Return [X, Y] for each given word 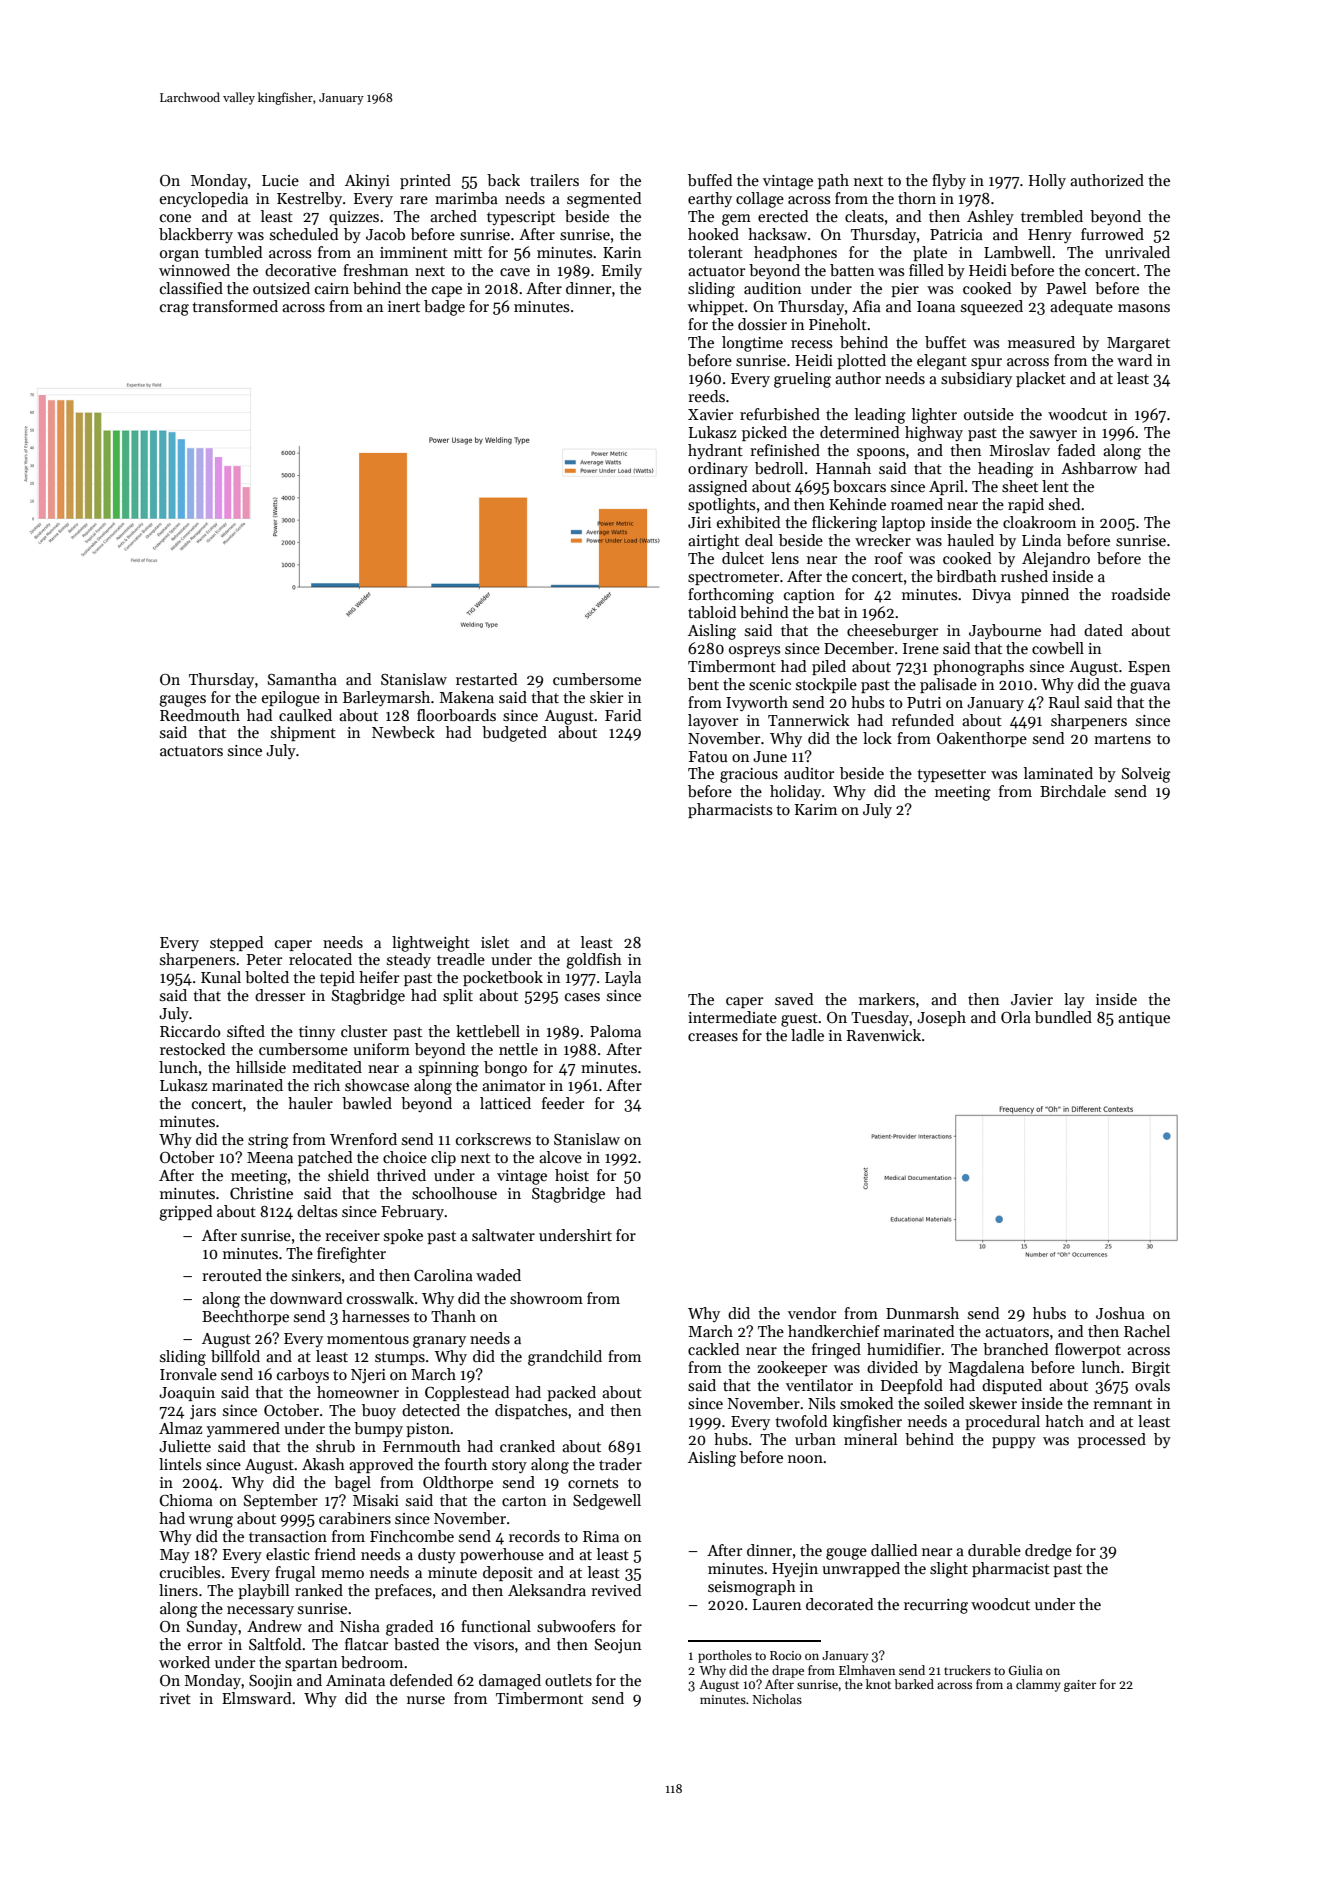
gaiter [1080, 1686]
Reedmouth [200, 715]
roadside [1140, 594]
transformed [235, 306]
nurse [426, 1700]
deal [759, 540]
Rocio [785, 1655]
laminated [1058, 773]
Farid [623, 715]
